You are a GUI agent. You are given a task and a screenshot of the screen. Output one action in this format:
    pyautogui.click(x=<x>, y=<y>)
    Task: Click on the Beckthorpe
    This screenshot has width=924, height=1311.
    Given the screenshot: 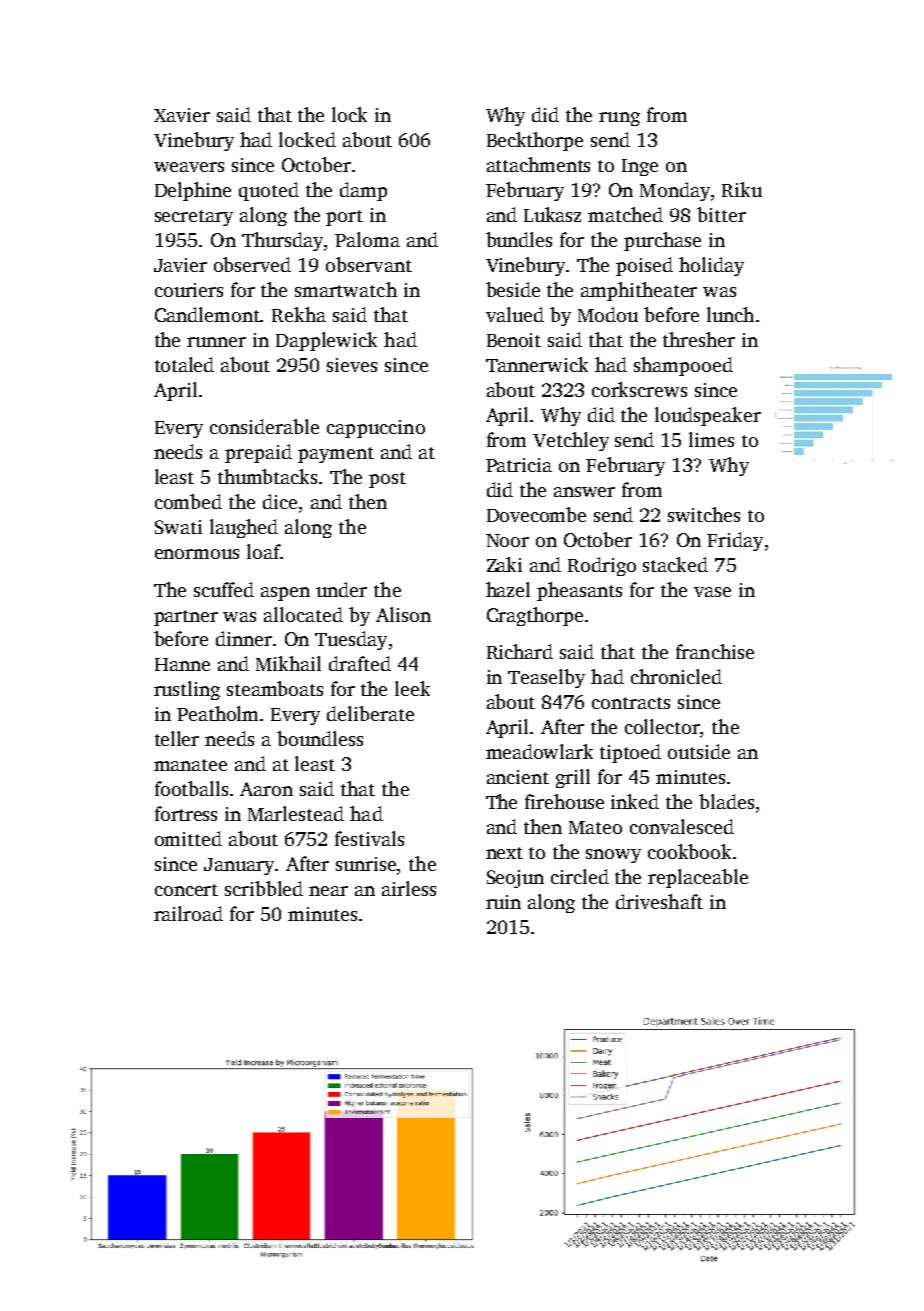 What is the action you would take?
    pyautogui.click(x=535, y=141)
